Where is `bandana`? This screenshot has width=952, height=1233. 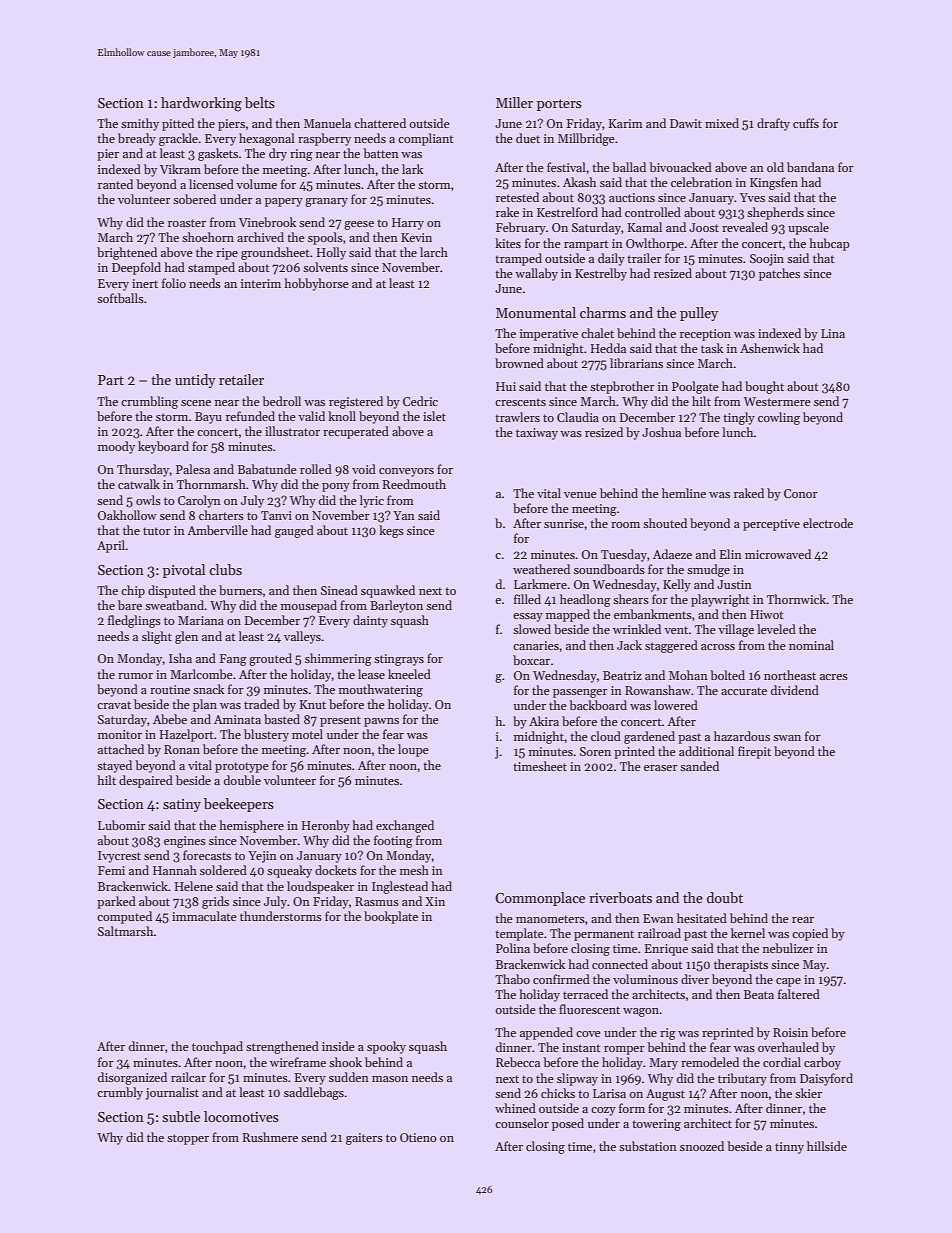 bandana is located at coordinates (810, 167).
